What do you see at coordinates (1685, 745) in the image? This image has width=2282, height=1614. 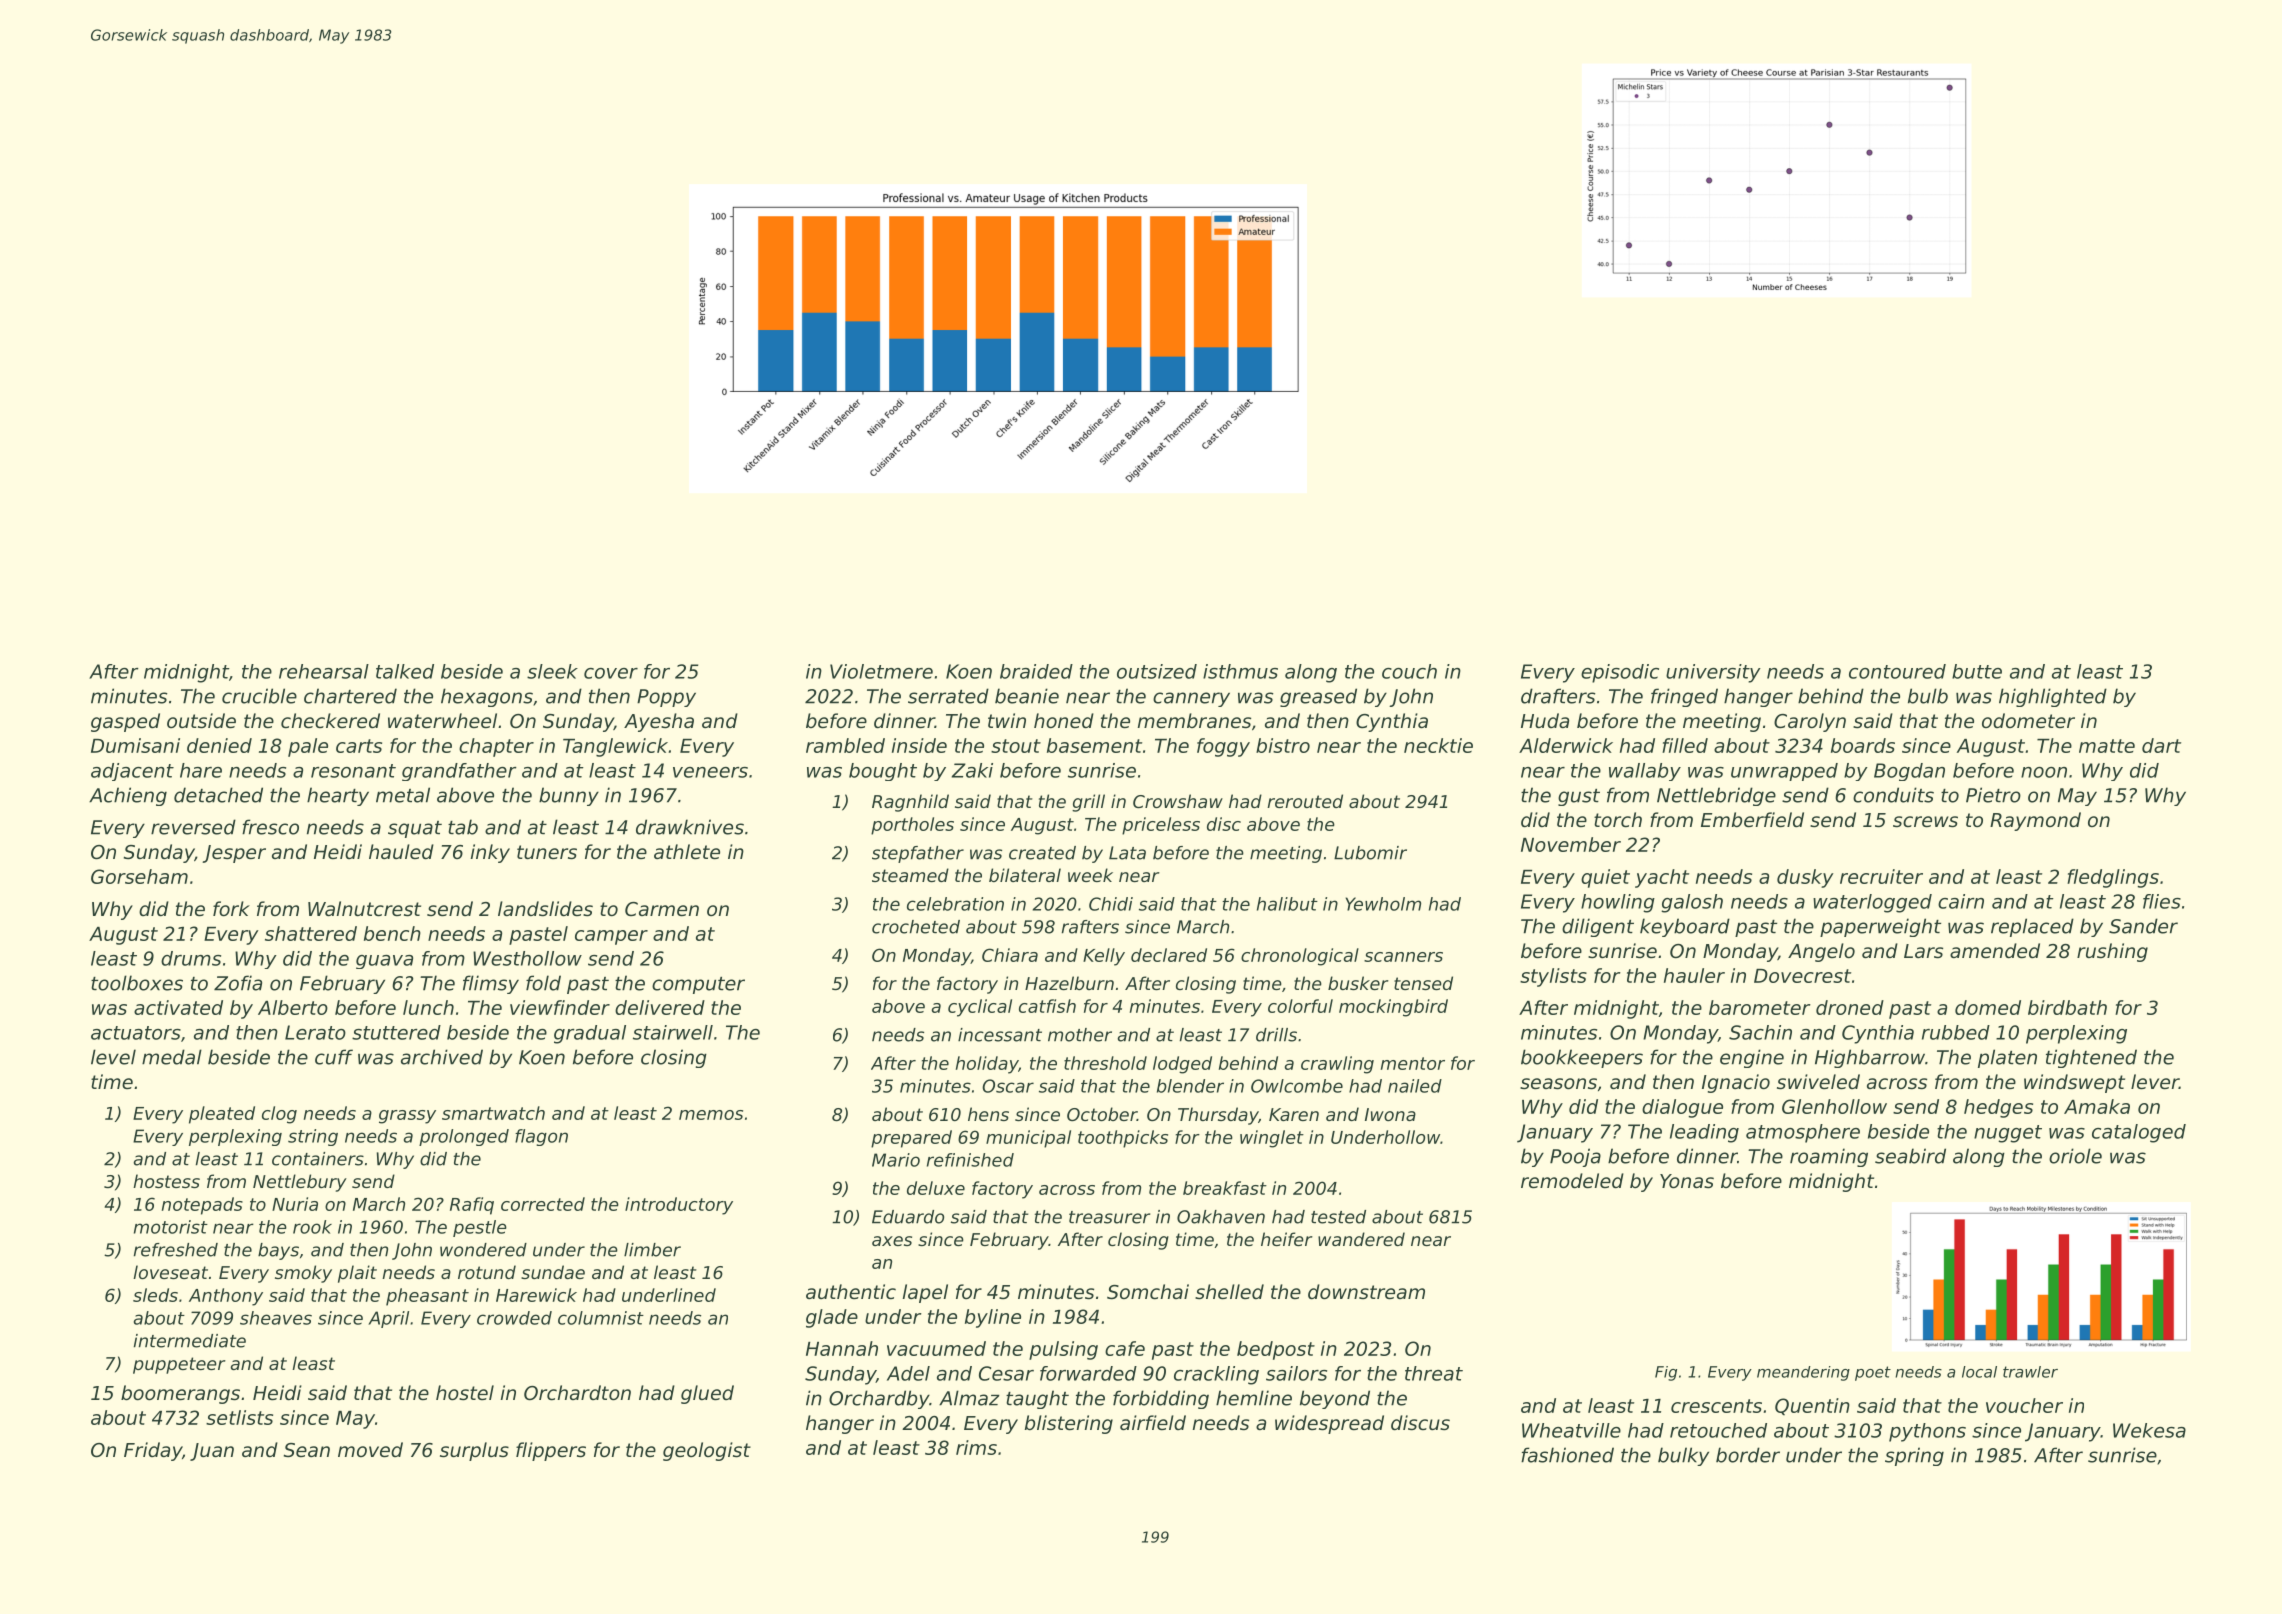 I see `filled` at bounding box center [1685, 745].
